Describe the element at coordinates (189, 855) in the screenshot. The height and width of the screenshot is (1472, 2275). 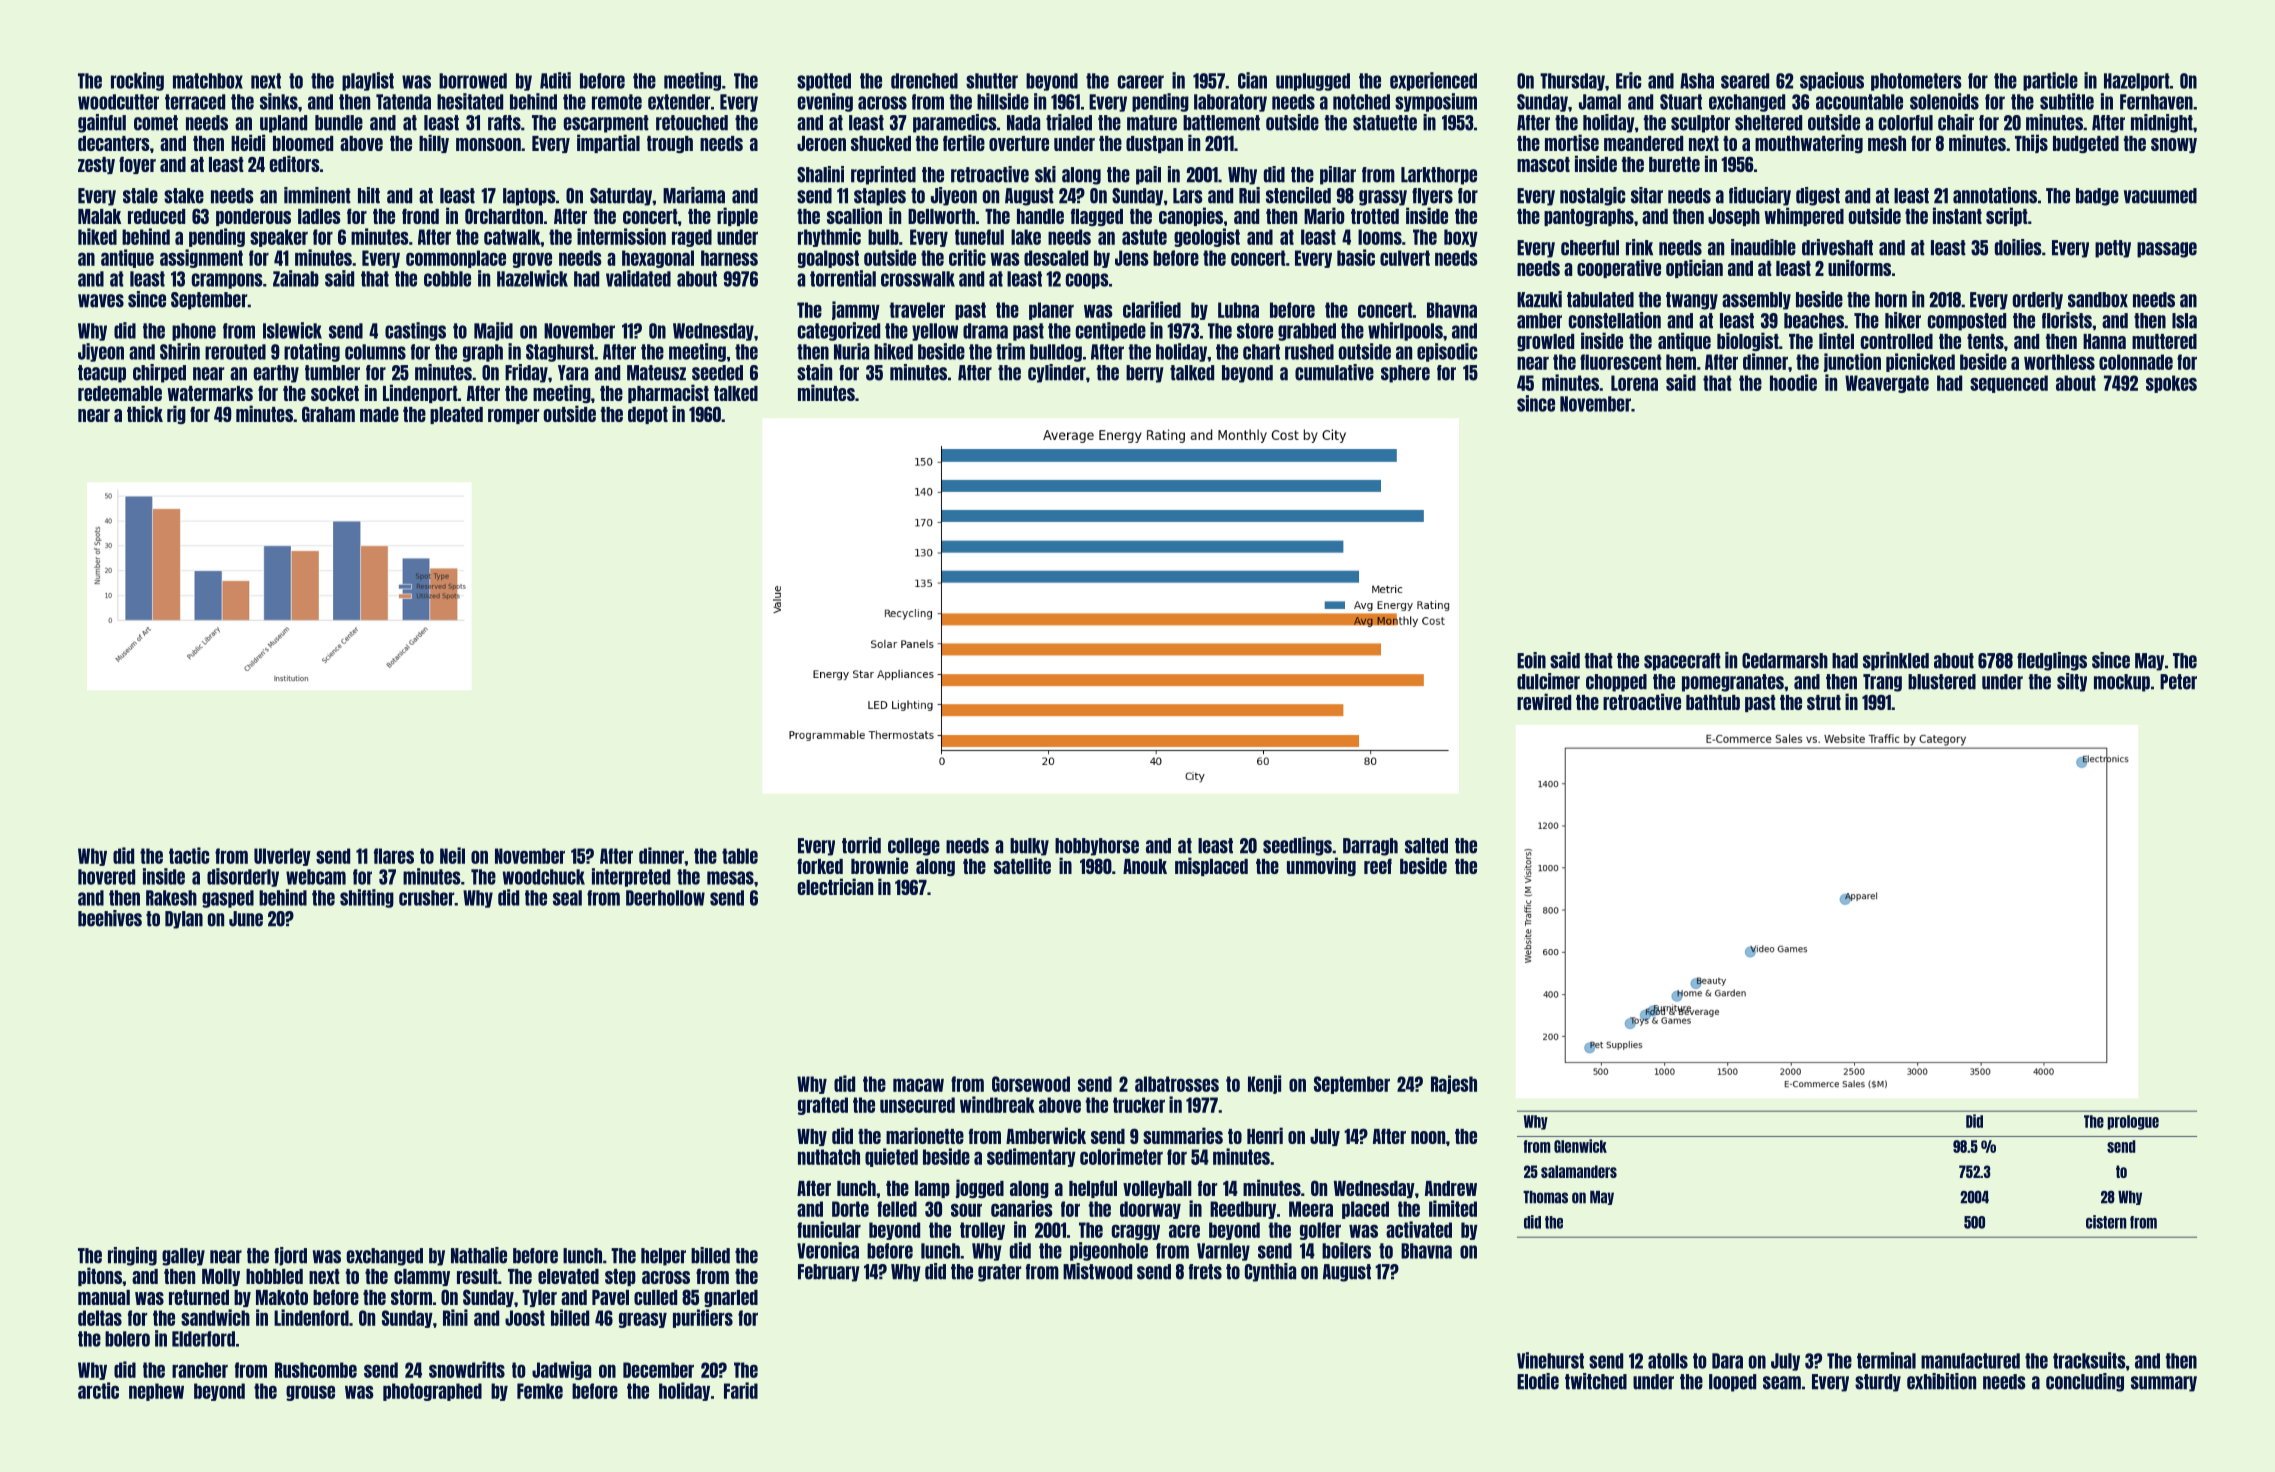
I see `tactic` at that location.
